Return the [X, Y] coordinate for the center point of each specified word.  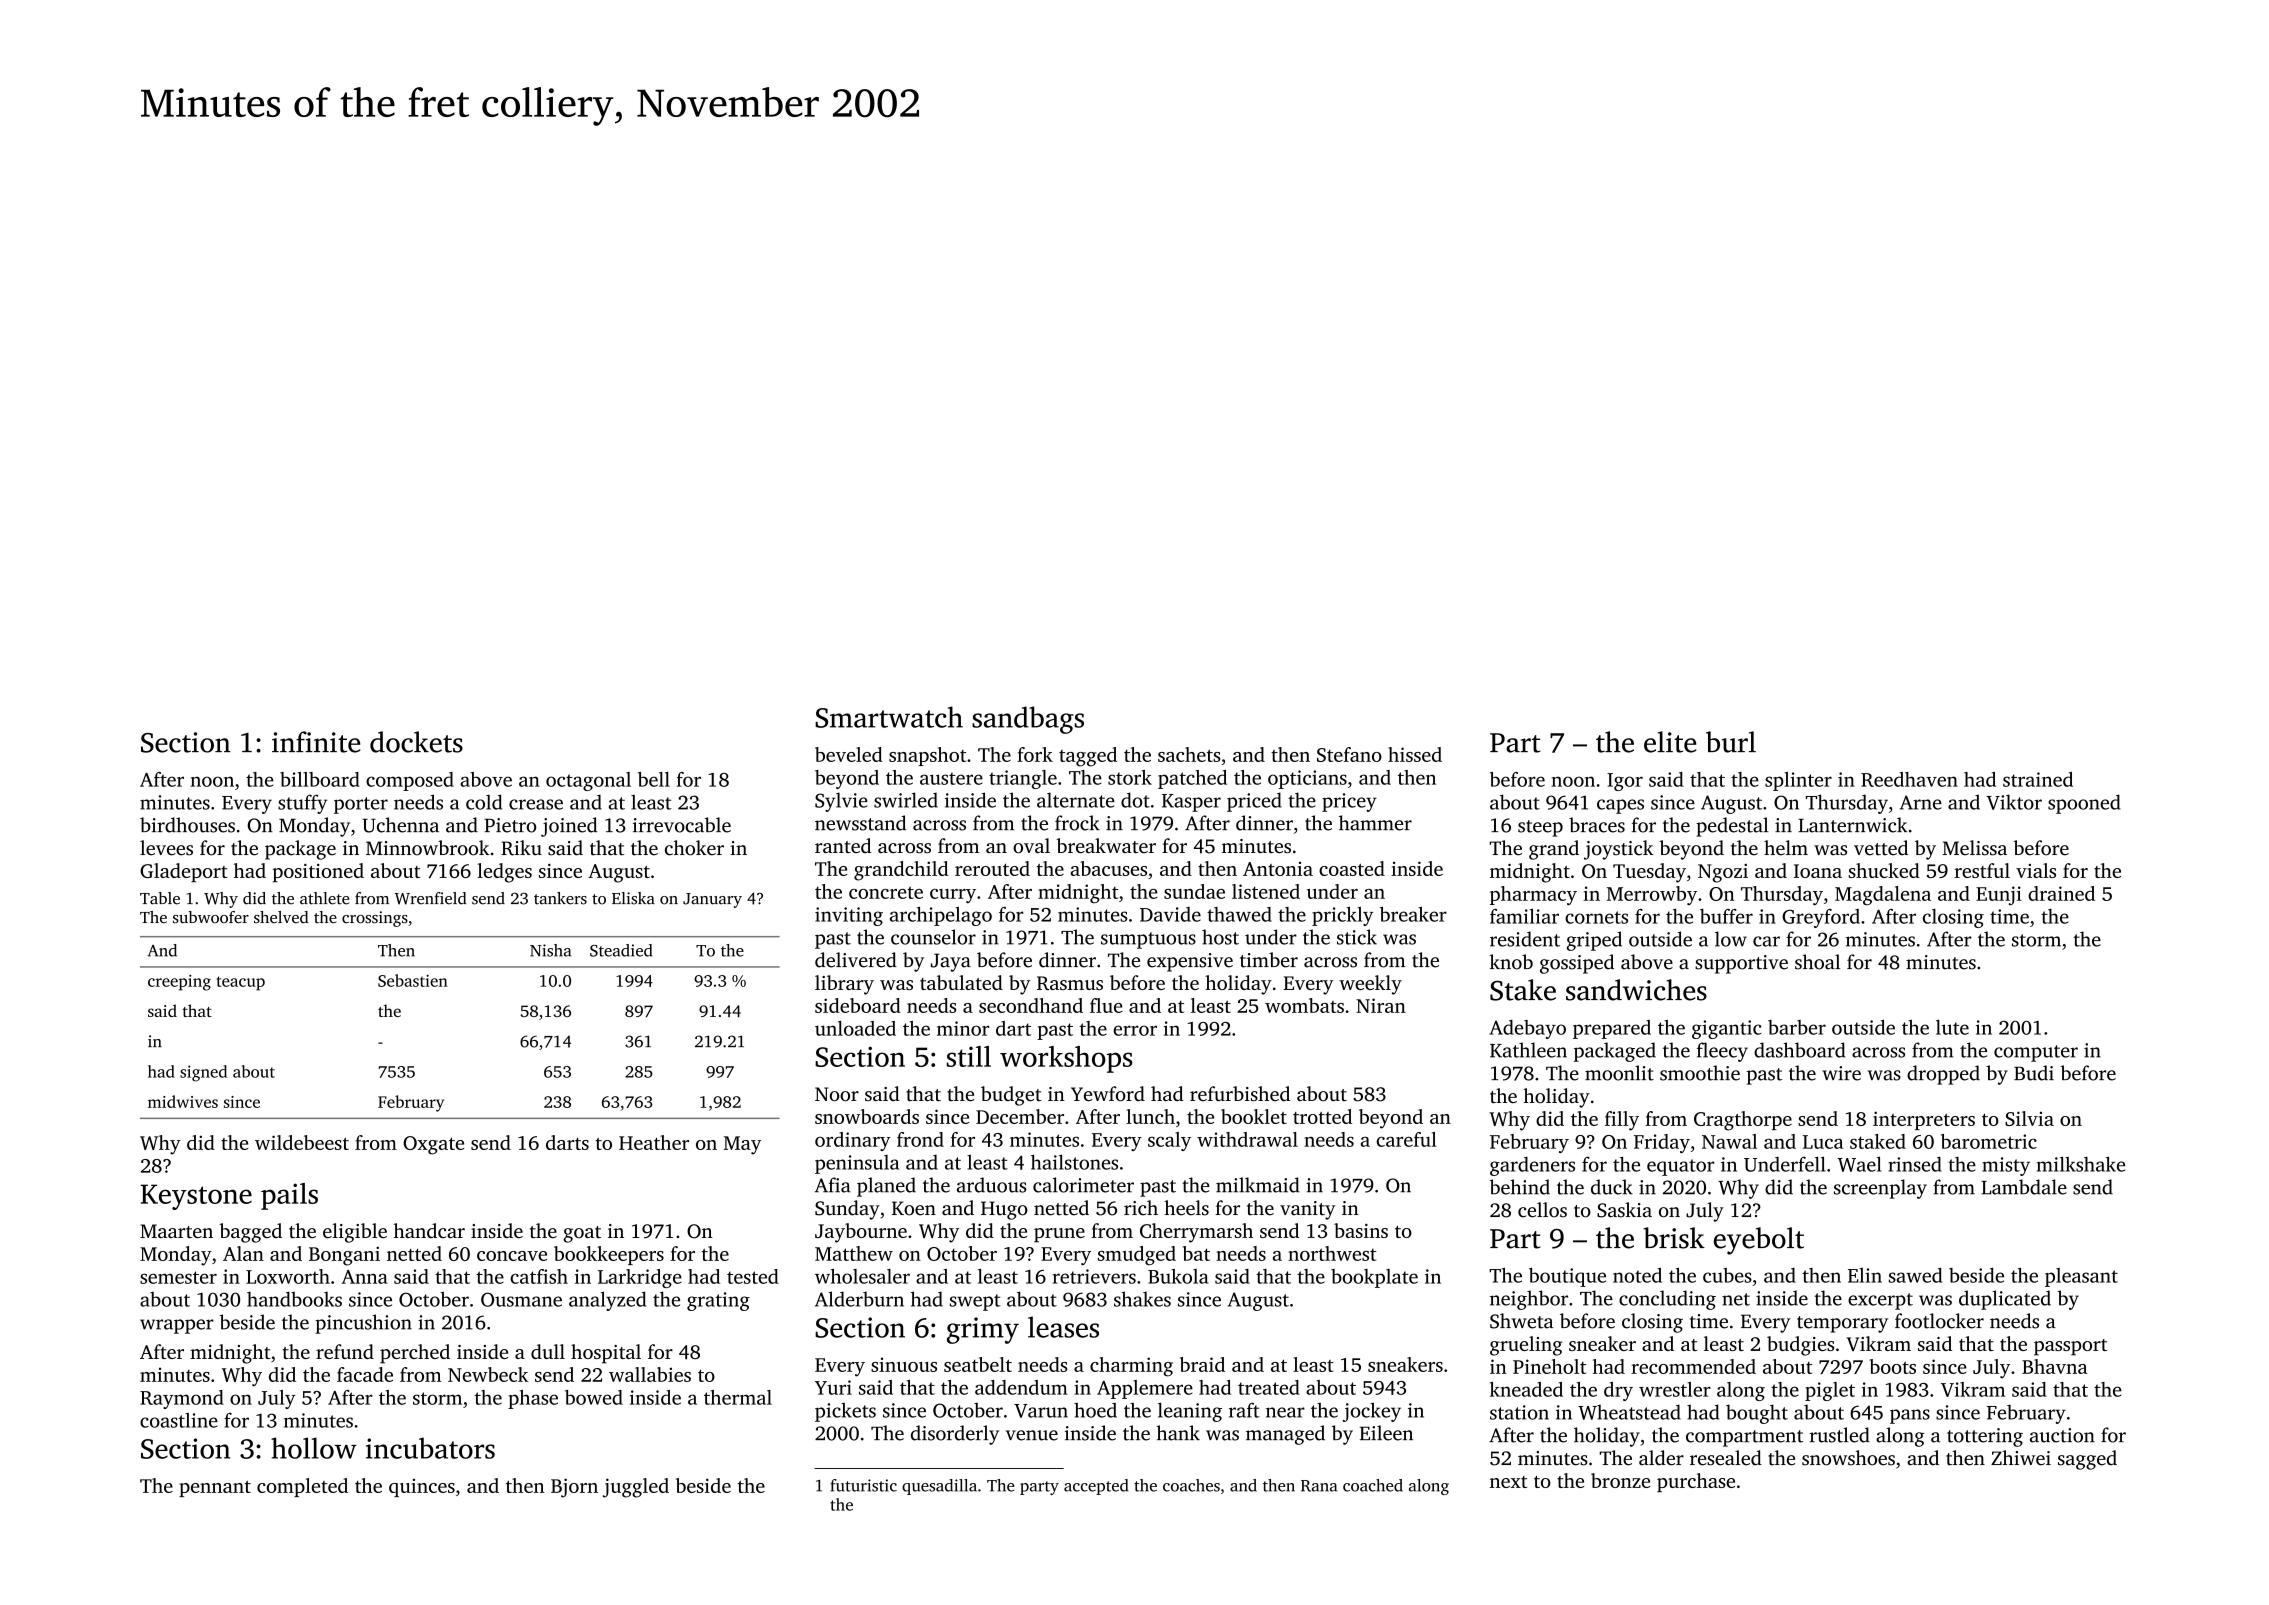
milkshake [2081, 1164]
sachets [1189, 754]
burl [1731, 742]
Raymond [182, 1399]
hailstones [1074, 1162]
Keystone [196, 1197]
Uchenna [400, 825]
